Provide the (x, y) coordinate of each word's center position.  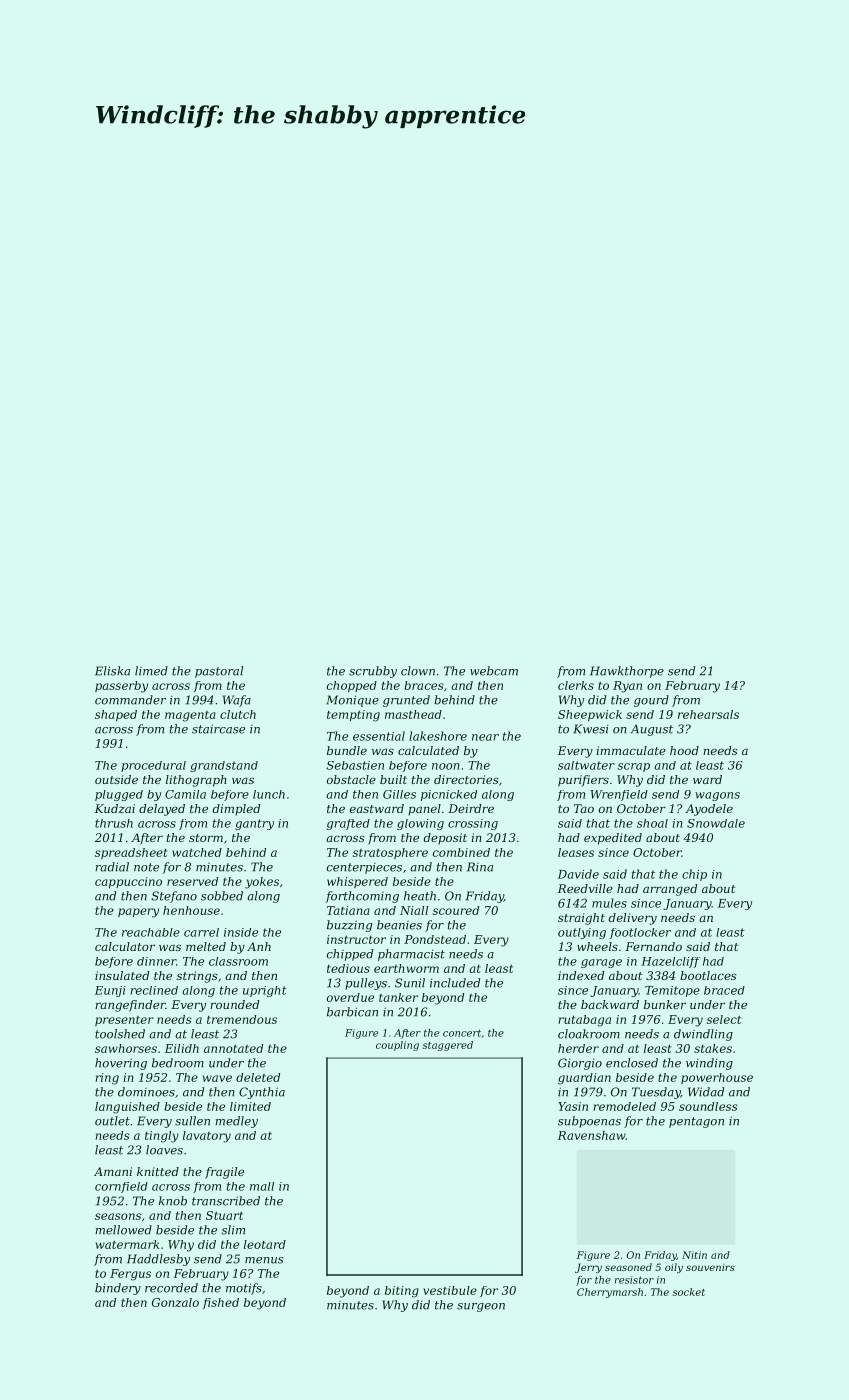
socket (689, 1292)
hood (684, 750)
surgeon (481, 1307)
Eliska (112, 671)
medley (236, 1122)
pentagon (696, 1122)
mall (262, 1186)
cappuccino (128, 882)
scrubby (373, 672)
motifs (244, 1289)
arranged (670, 890)
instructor (356, 939)
